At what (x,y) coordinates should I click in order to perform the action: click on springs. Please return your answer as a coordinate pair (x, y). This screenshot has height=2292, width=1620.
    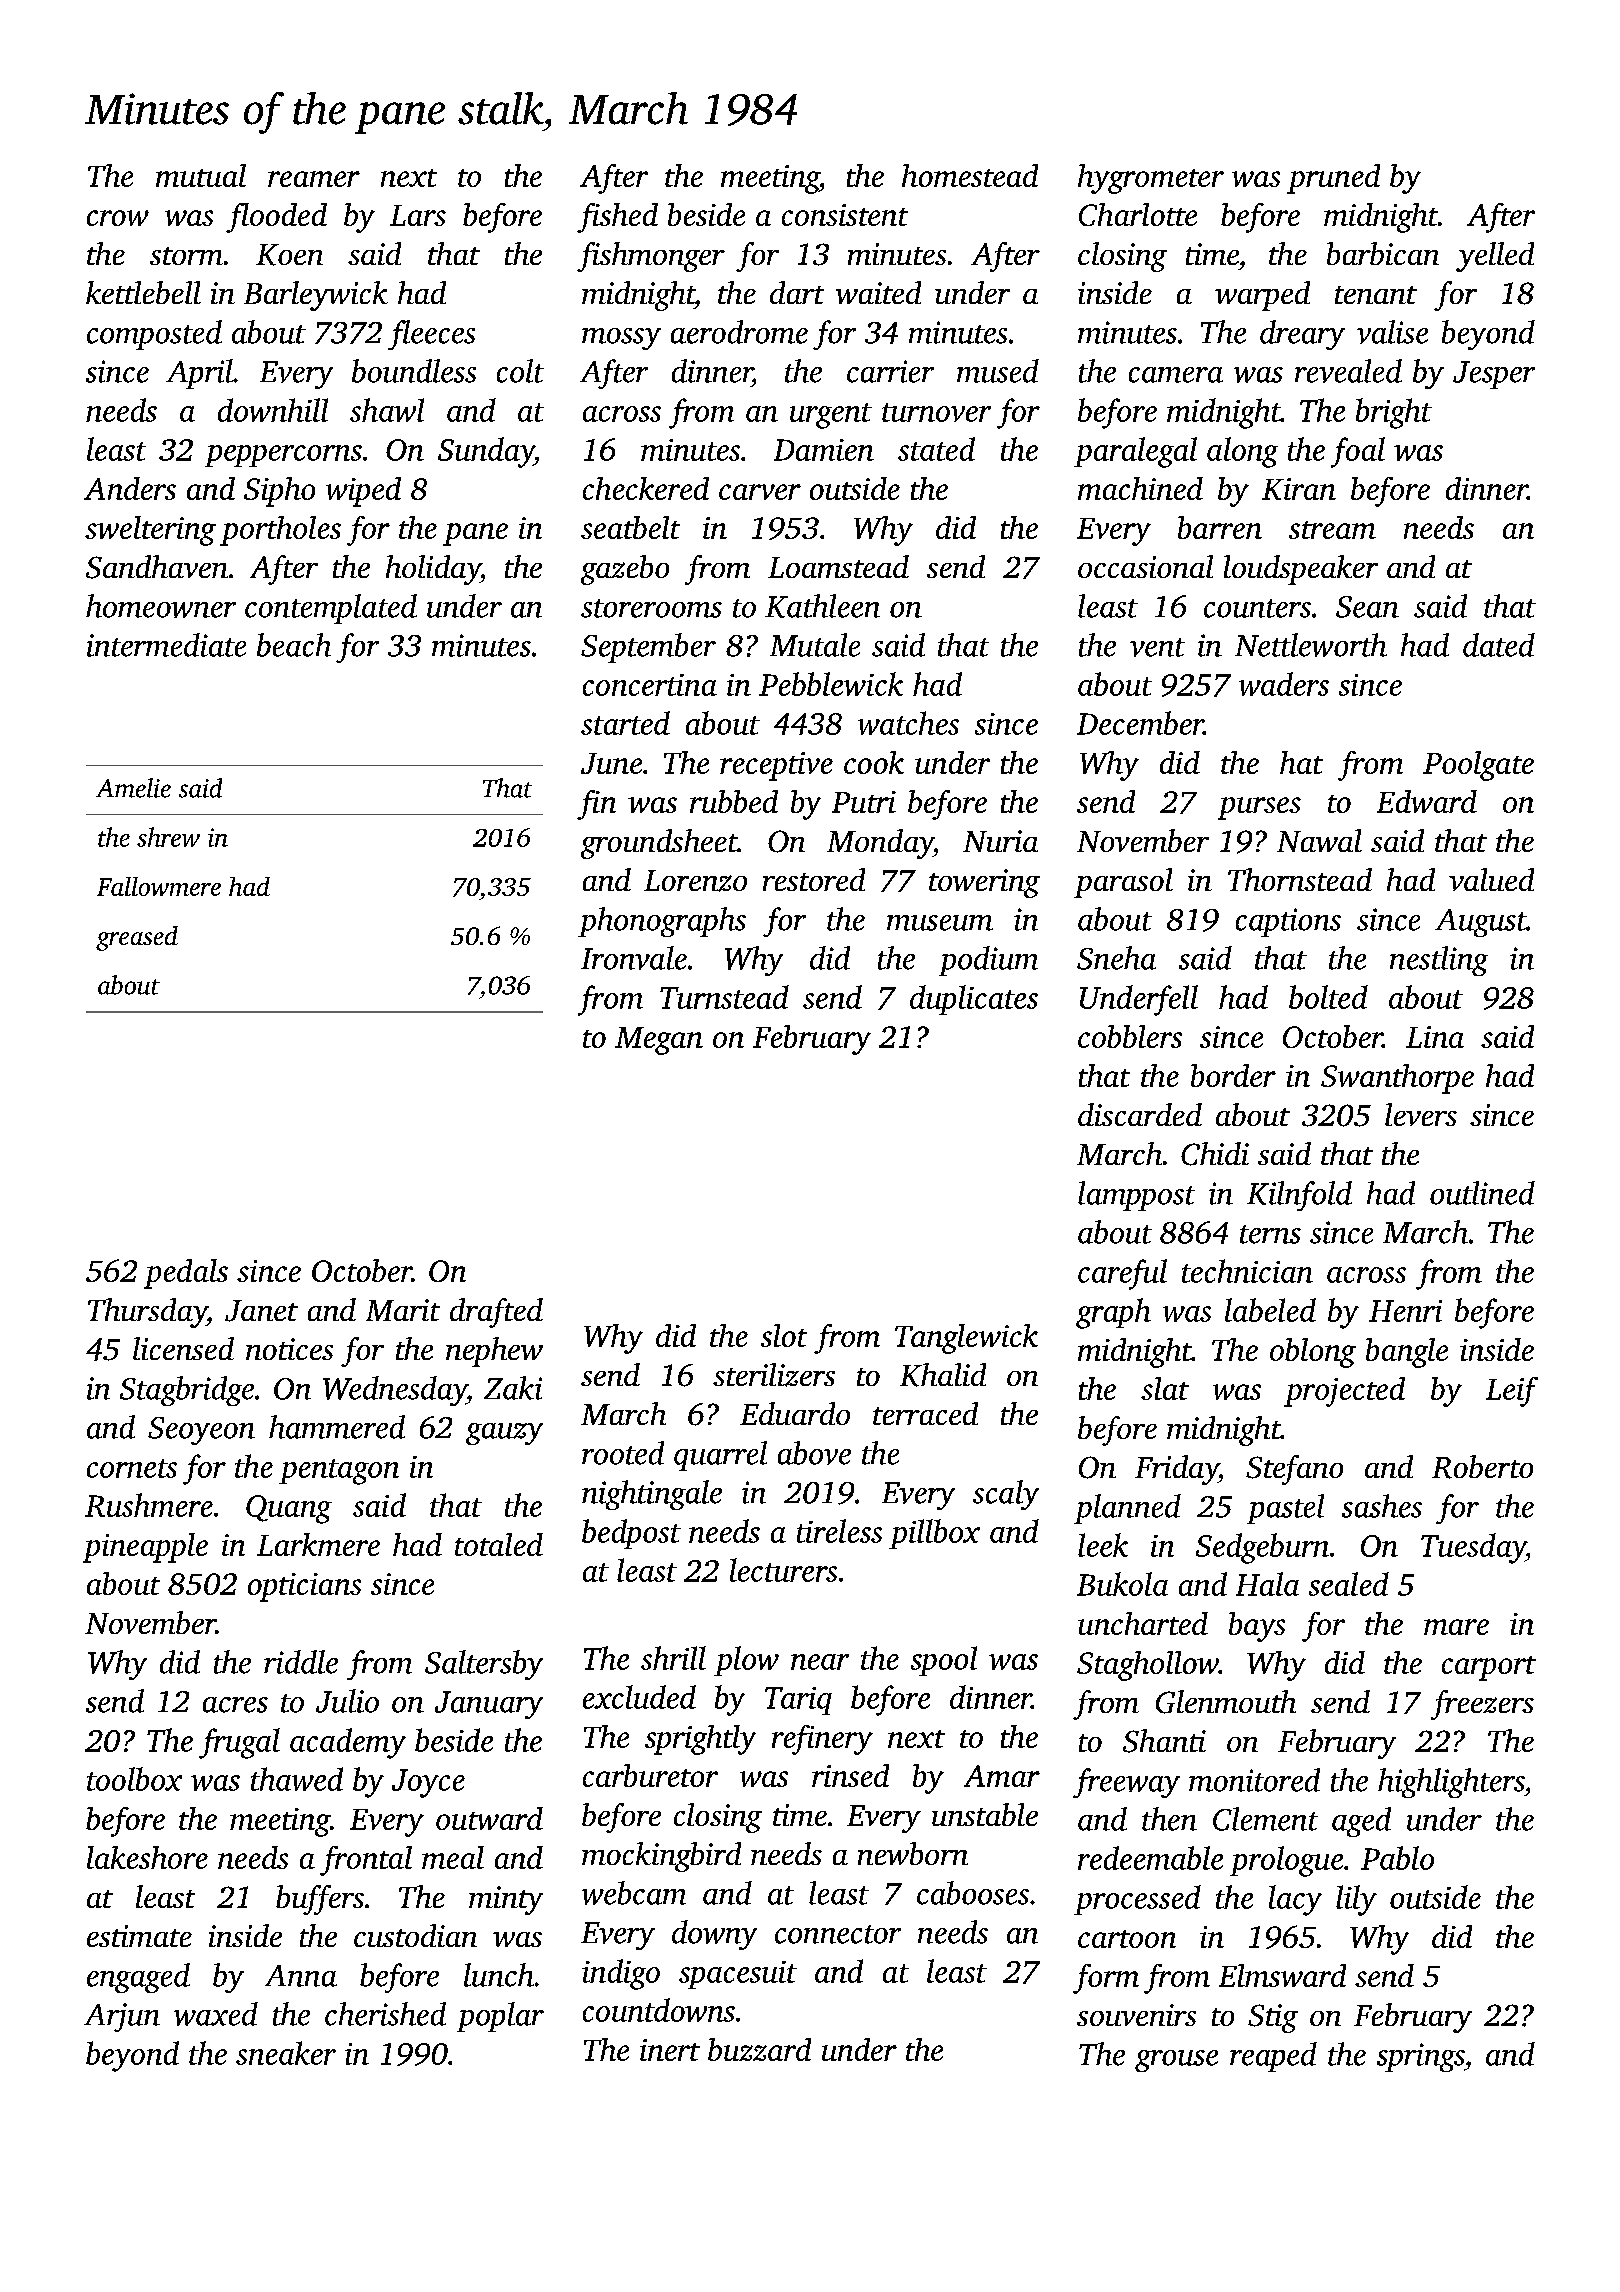
    Looking at the image, I should click on (1421, 2057).
